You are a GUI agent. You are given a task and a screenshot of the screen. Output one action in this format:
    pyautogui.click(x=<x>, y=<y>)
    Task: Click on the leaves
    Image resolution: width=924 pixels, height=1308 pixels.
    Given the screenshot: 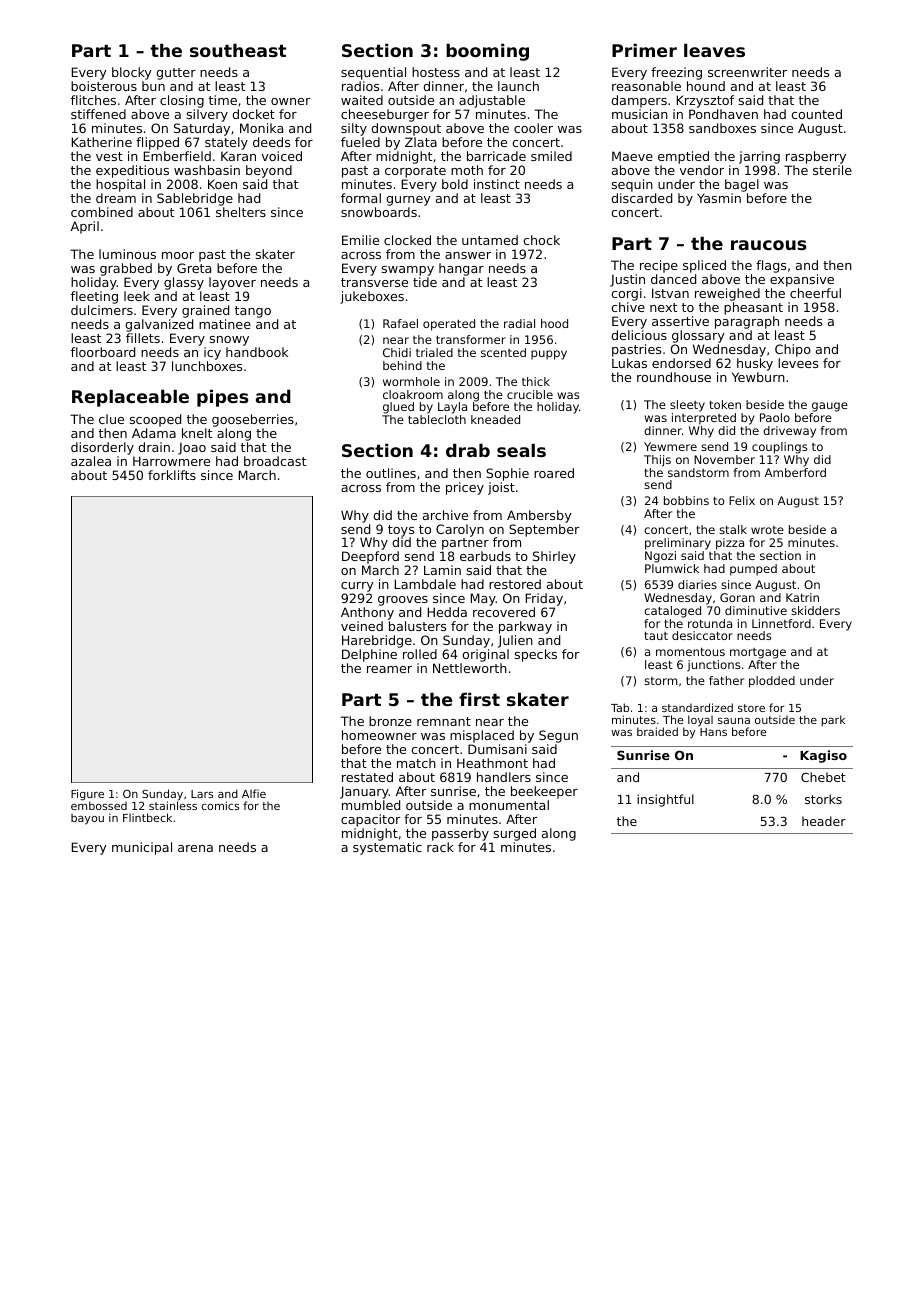 What is the action you would take?
    pyautogui.click(x=714, y=50)
